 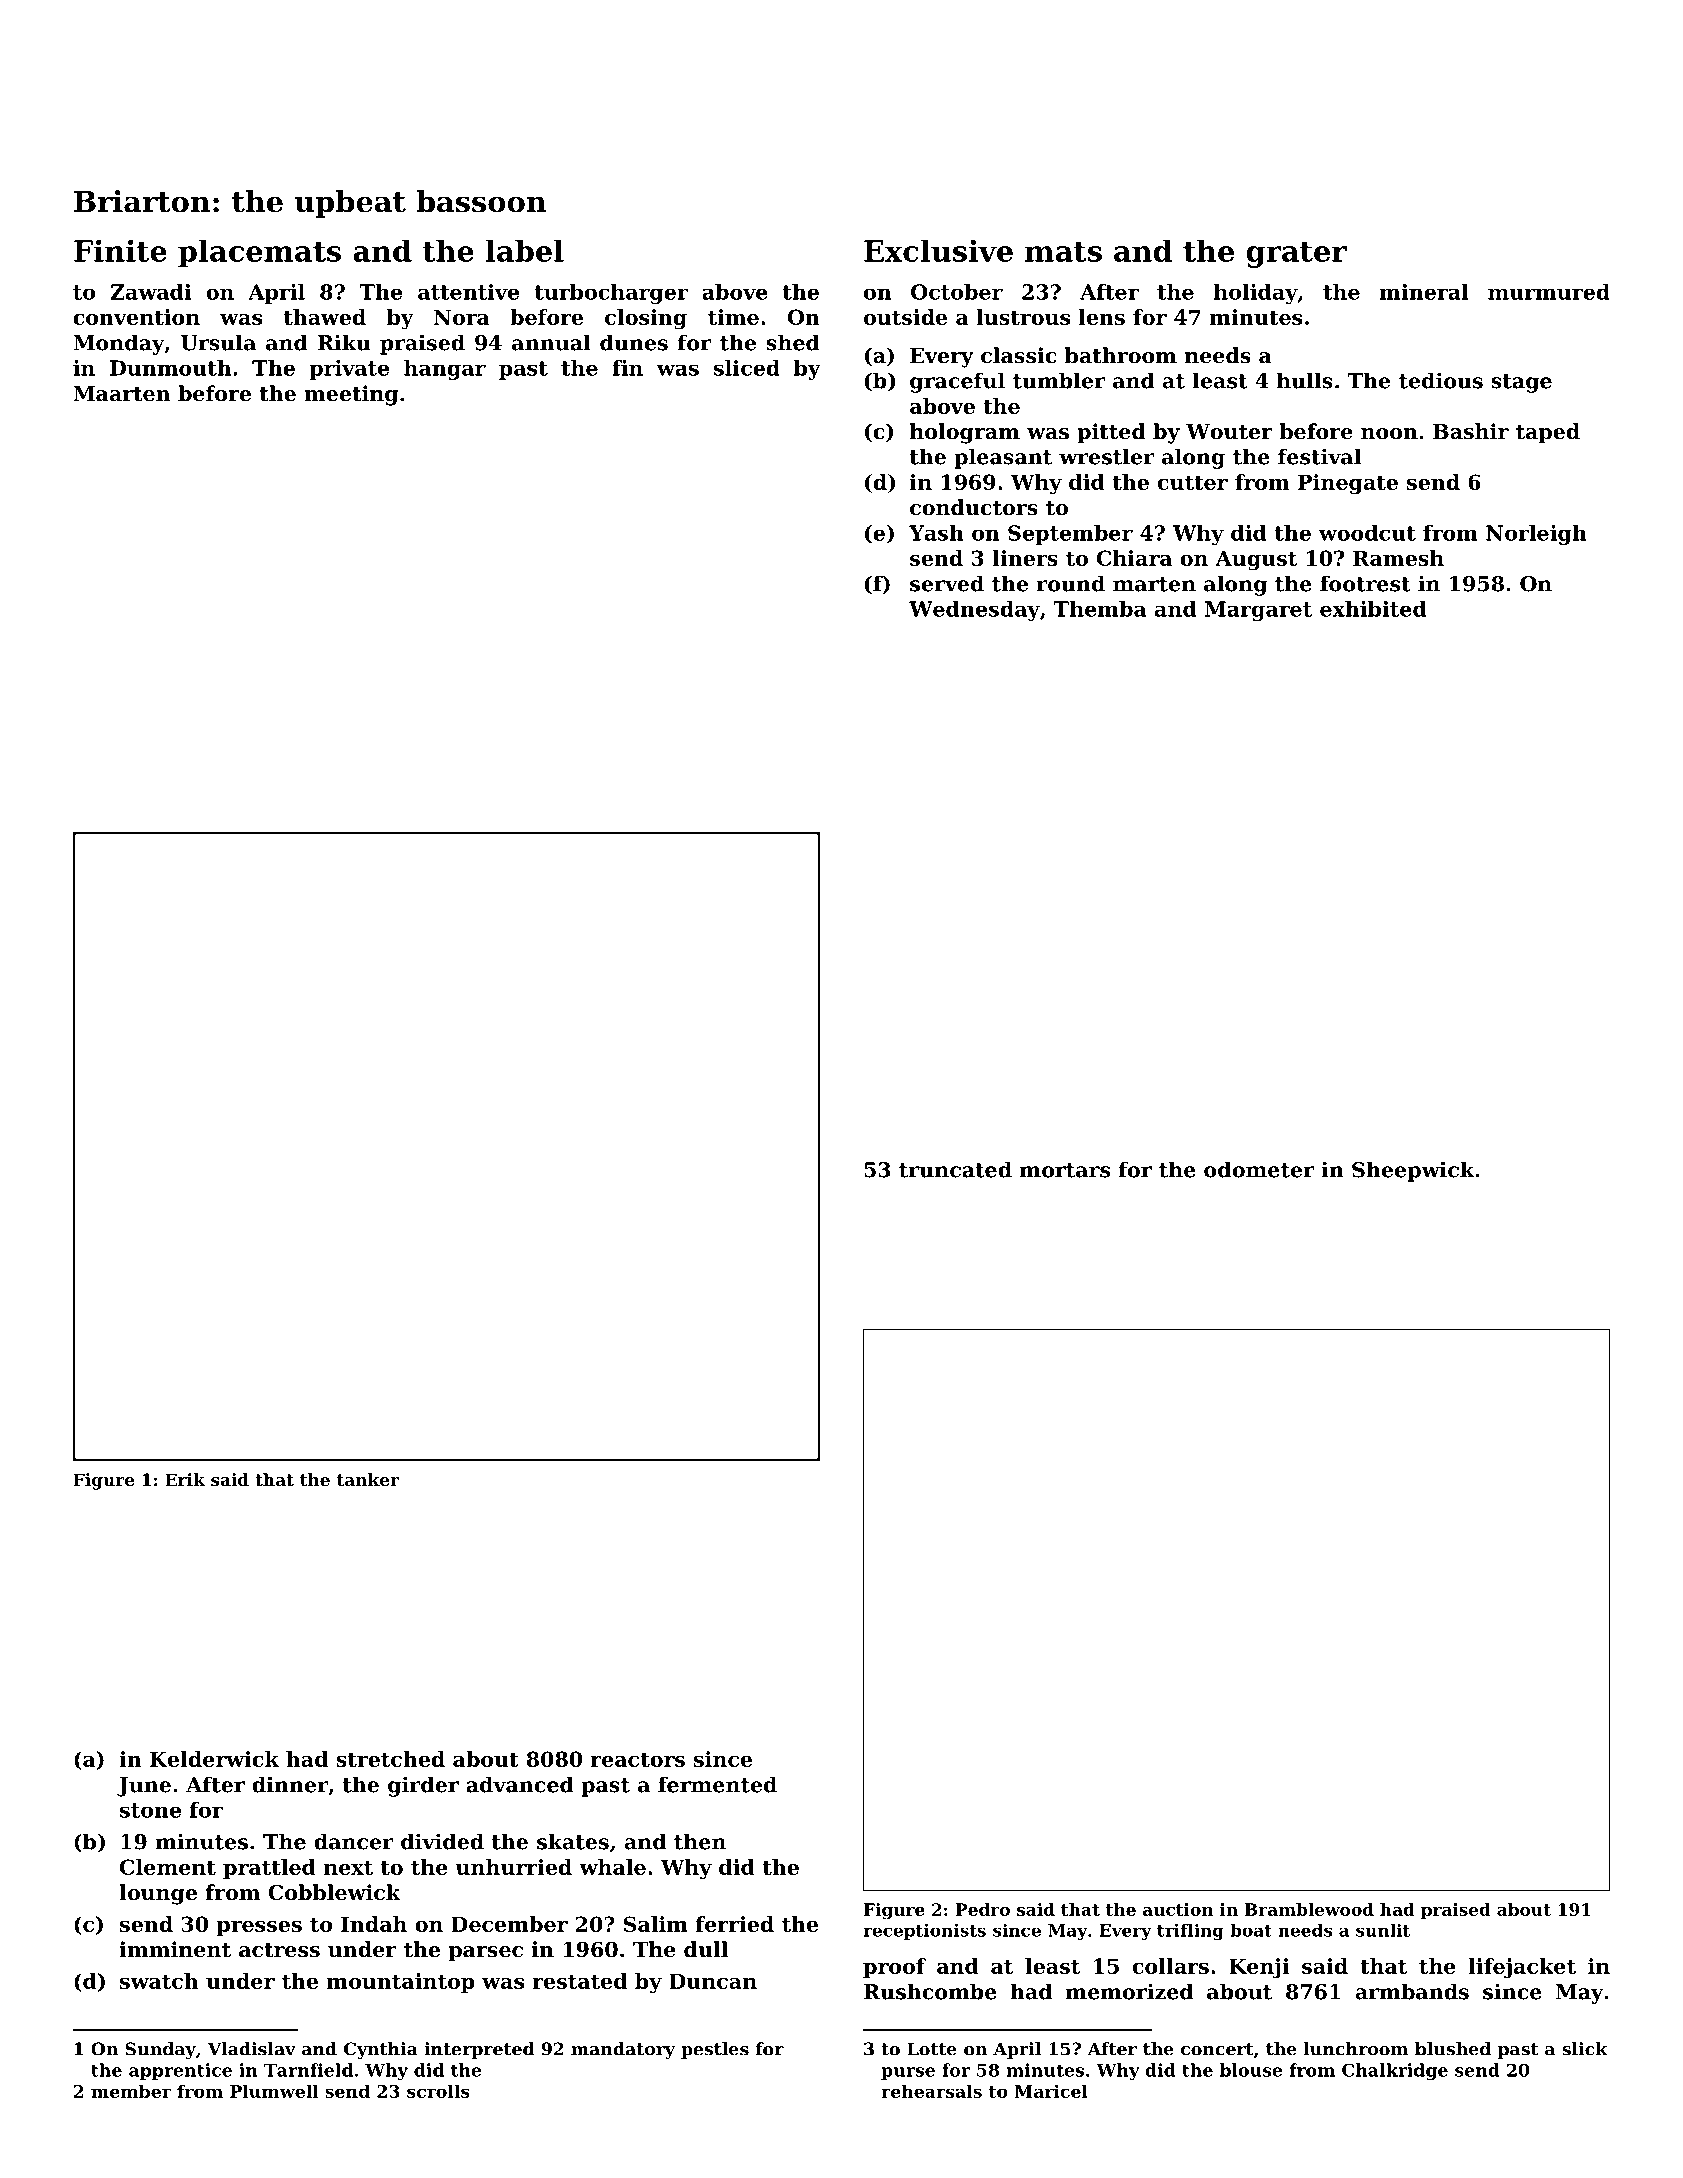 What do you see at coordinates (947, 583) in the screenshot?
I see `served` at bounding box center [947, 583].
